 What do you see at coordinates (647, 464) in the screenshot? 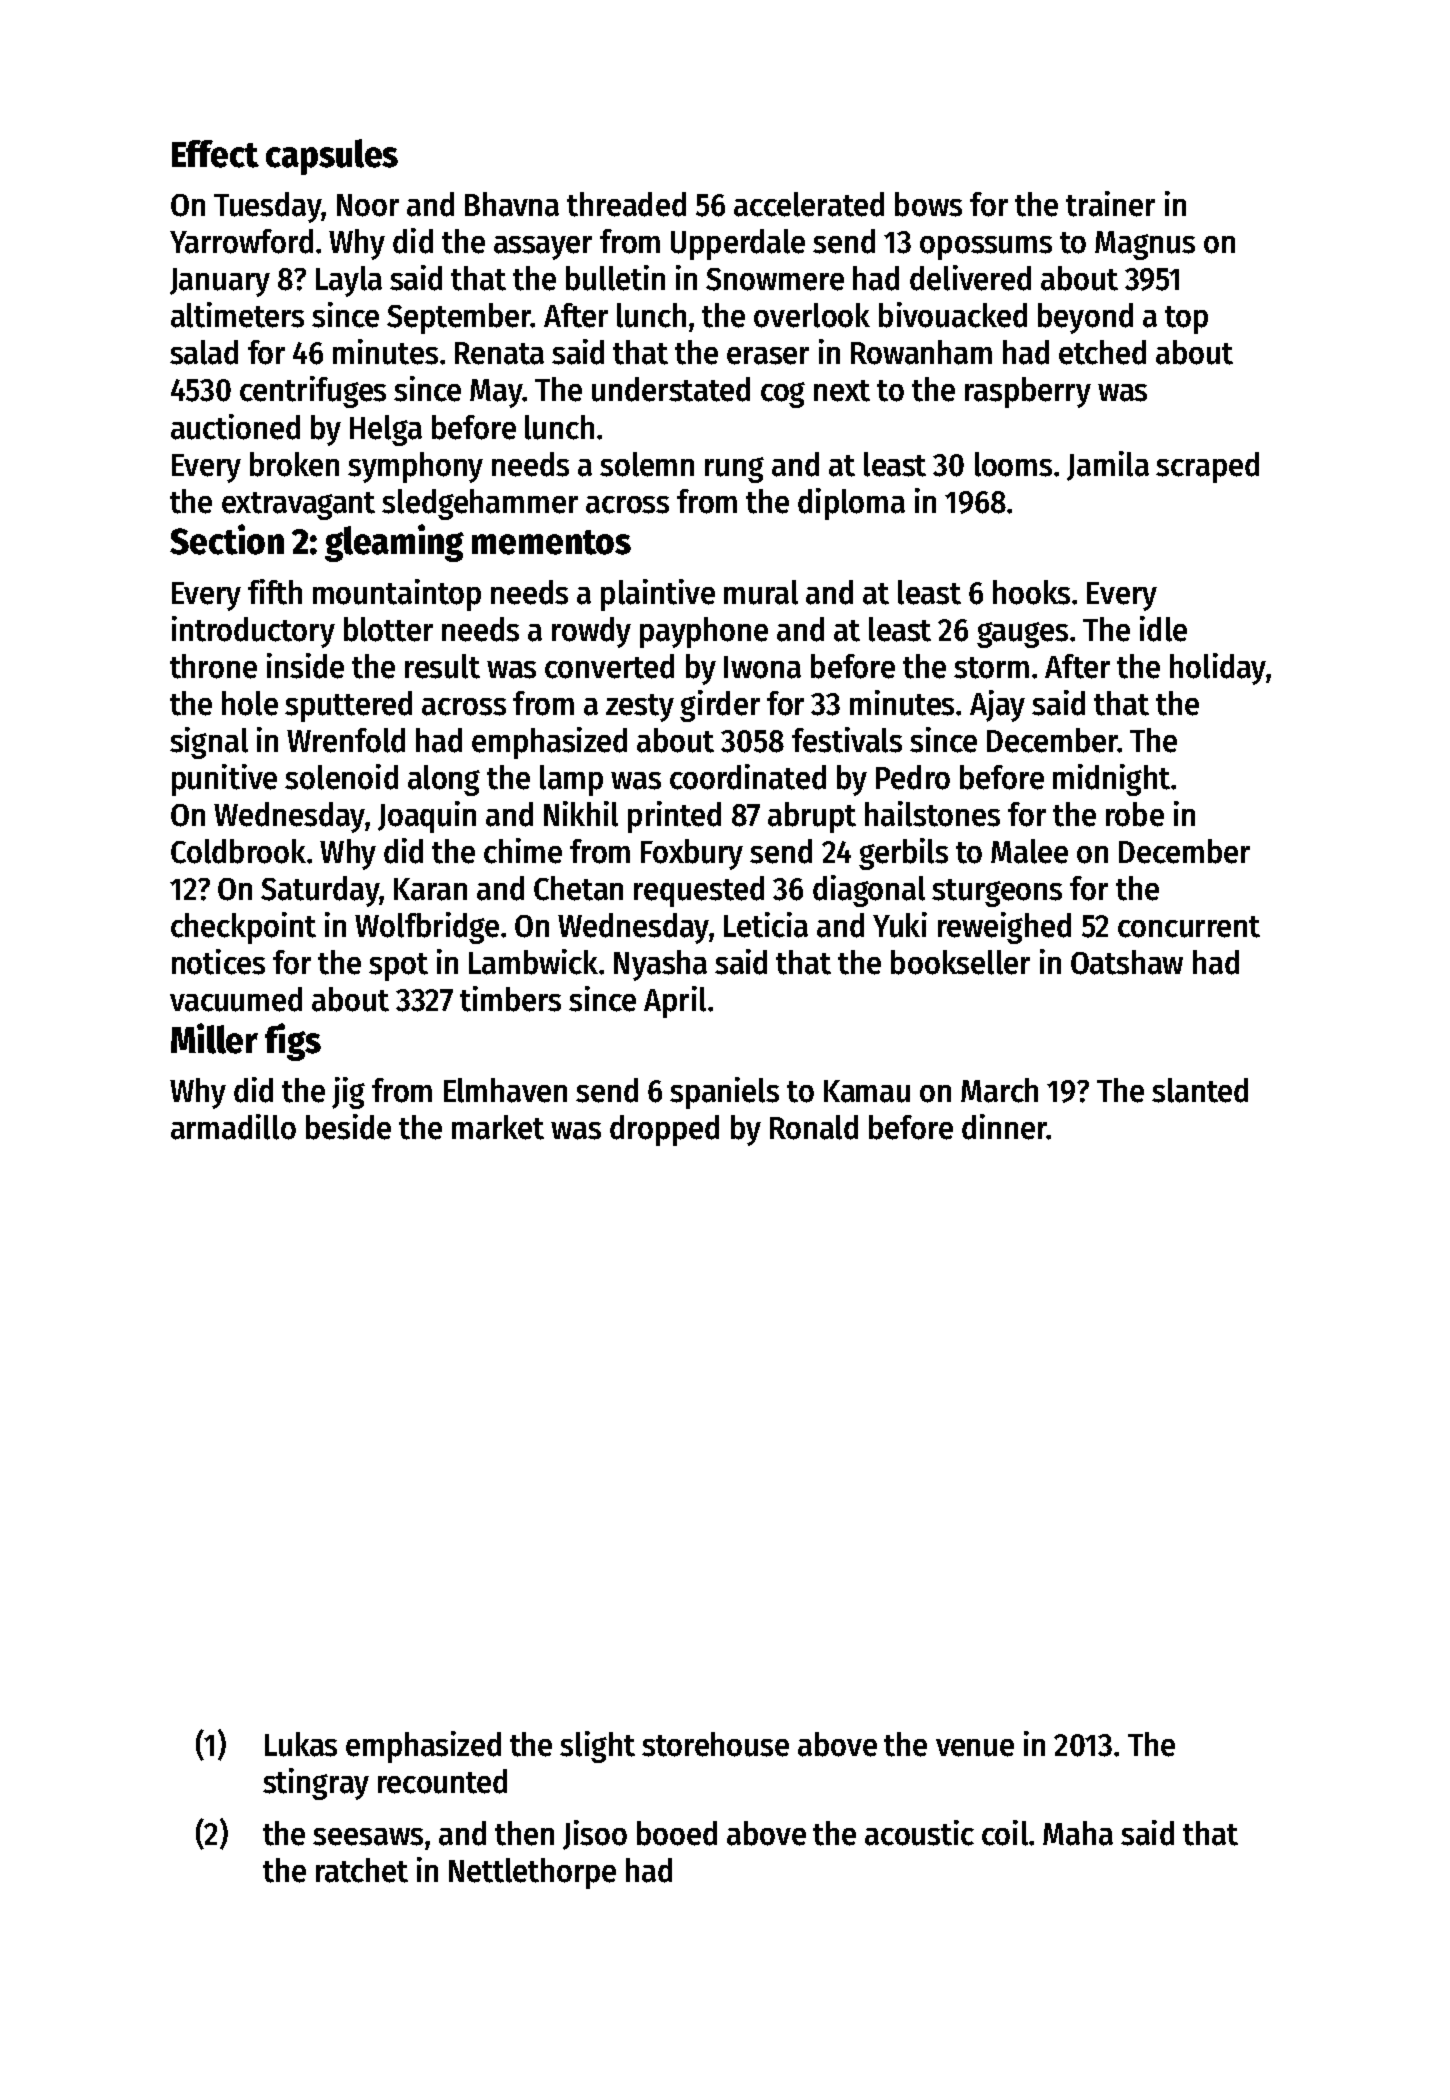
I see `solemn` at bounding box center [647, 464].
